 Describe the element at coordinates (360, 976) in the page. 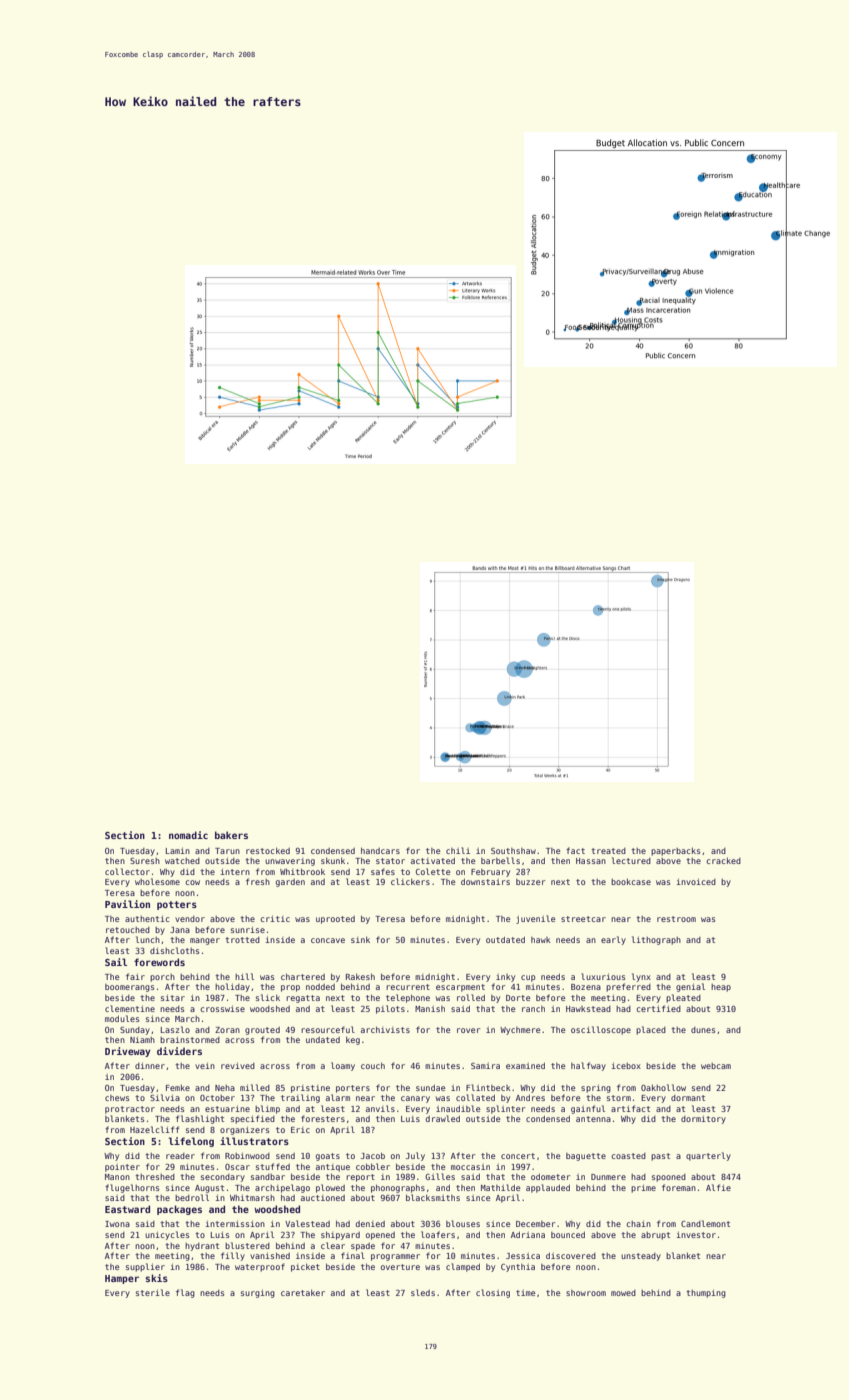

I see `Rakesh` at that location.
